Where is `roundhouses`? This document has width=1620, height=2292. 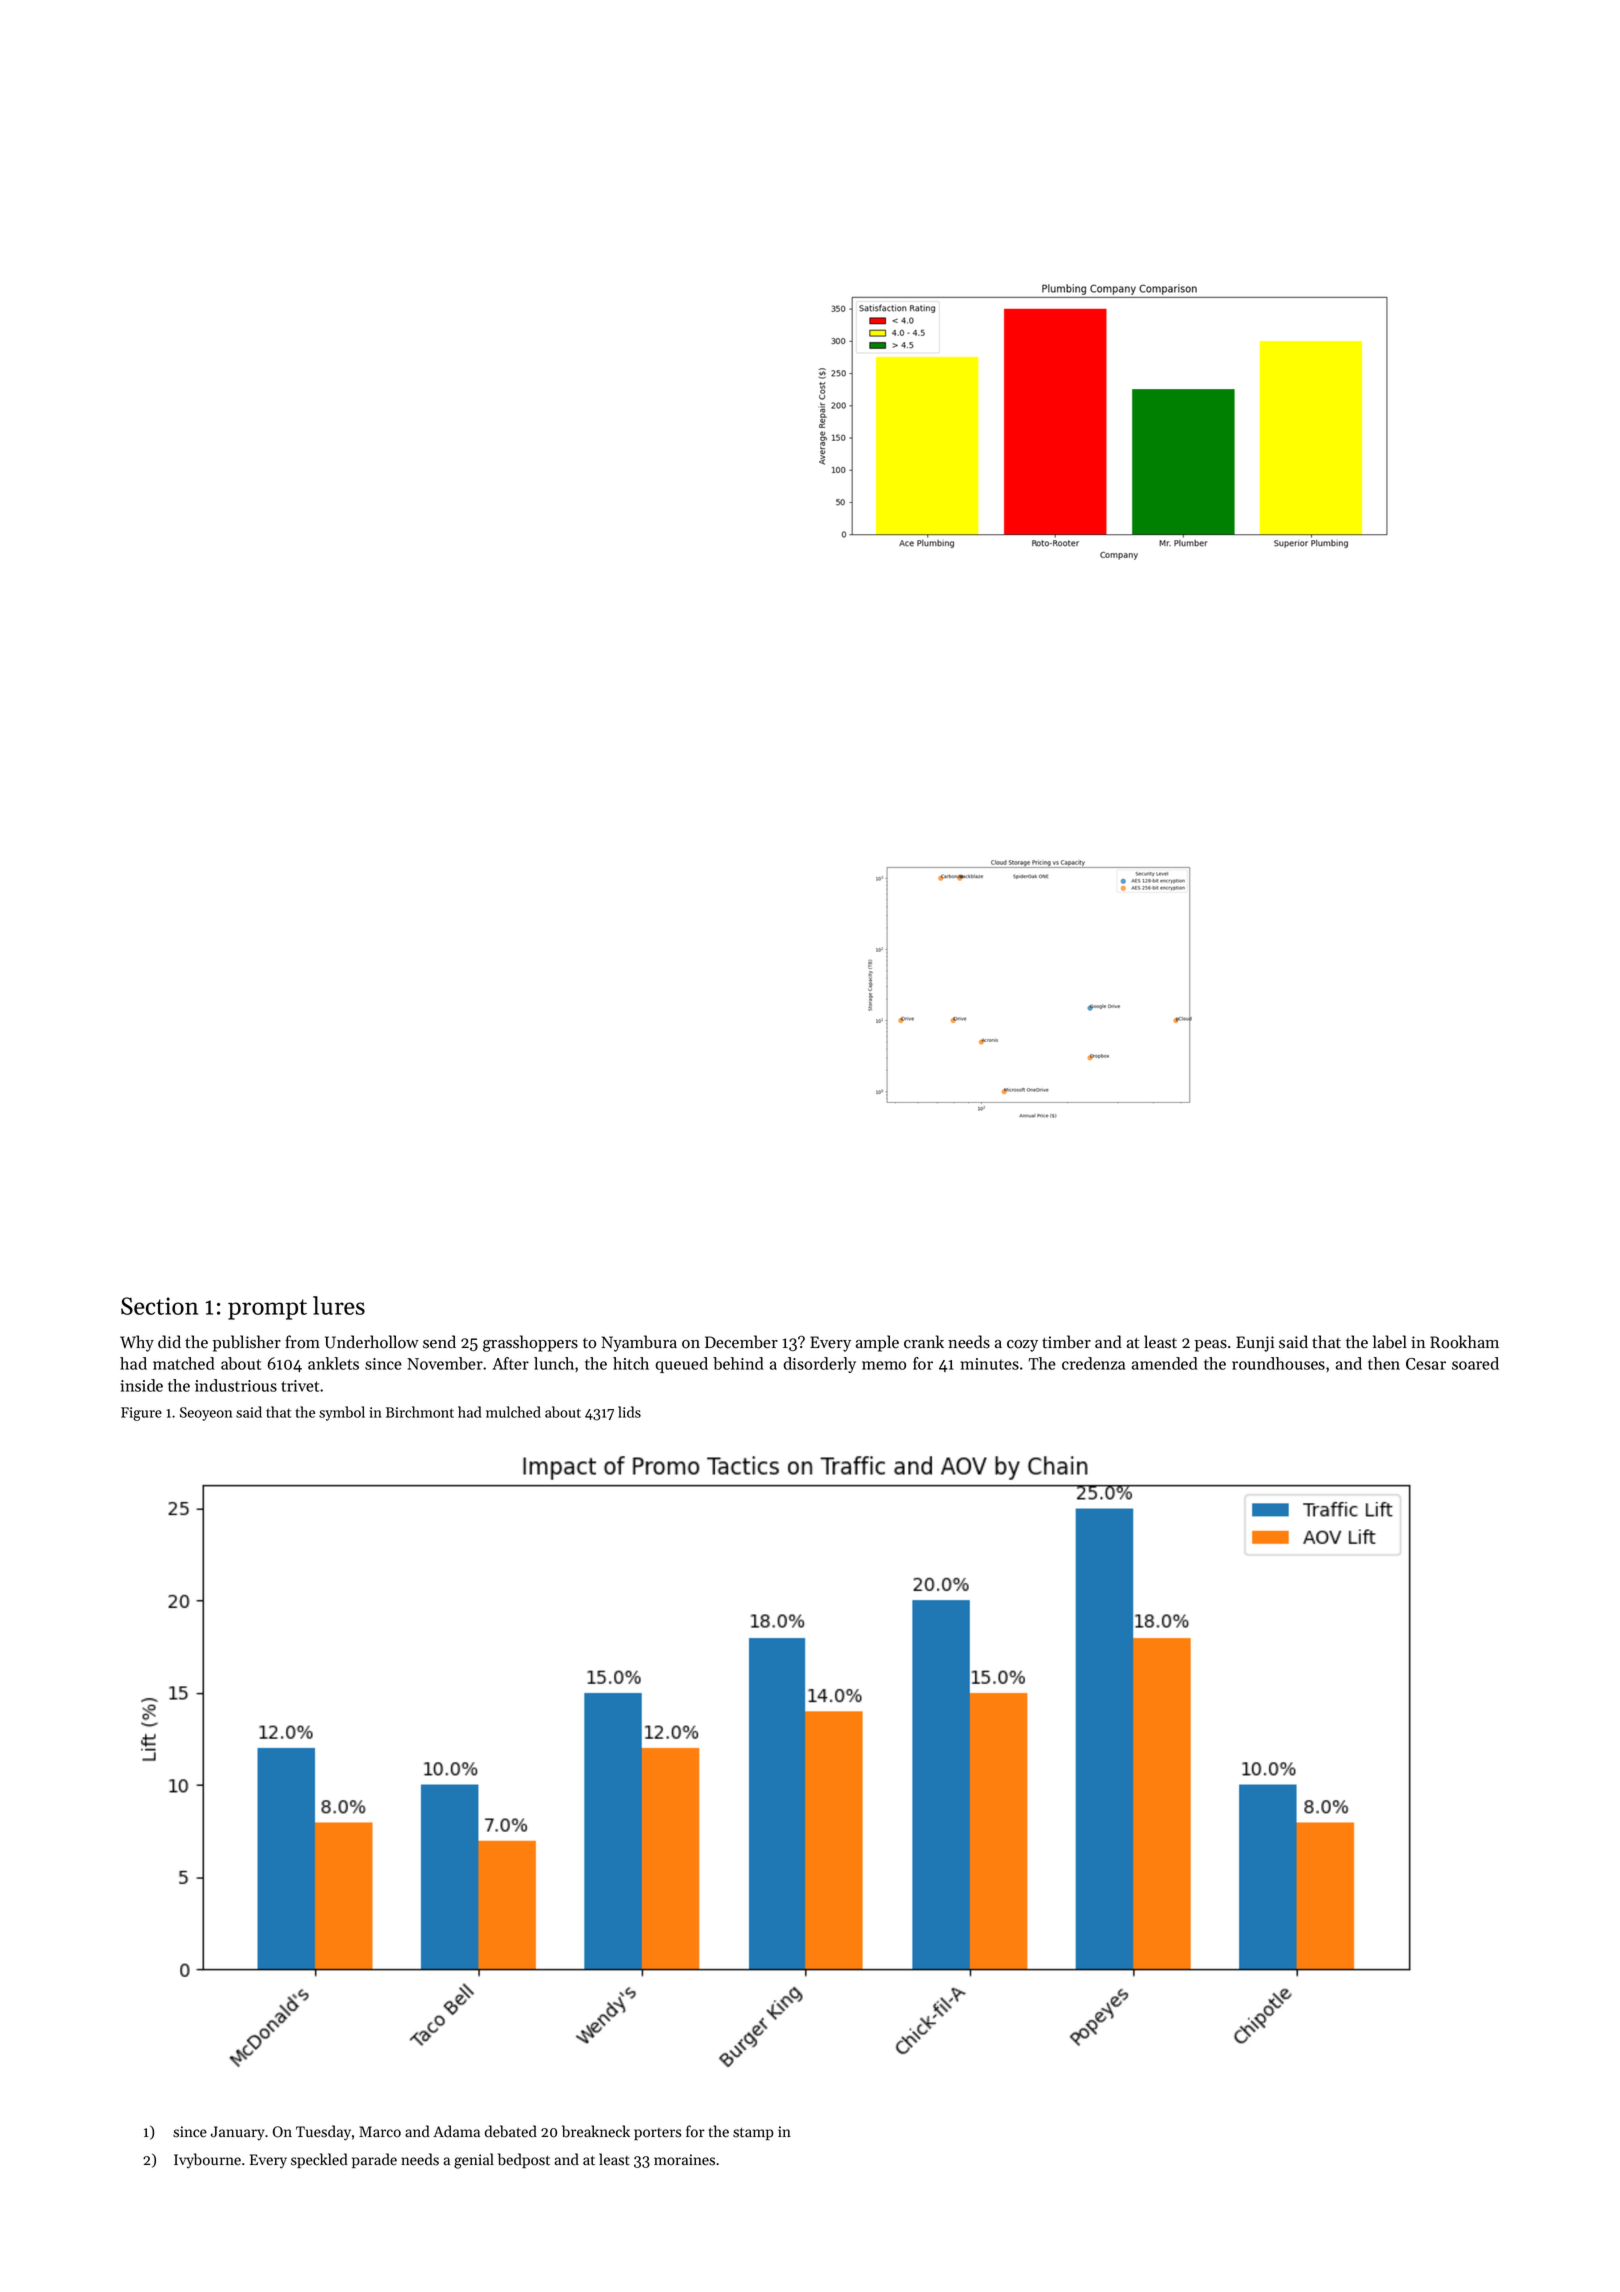
roundhouses is located at coordinates (1278, 1363).
